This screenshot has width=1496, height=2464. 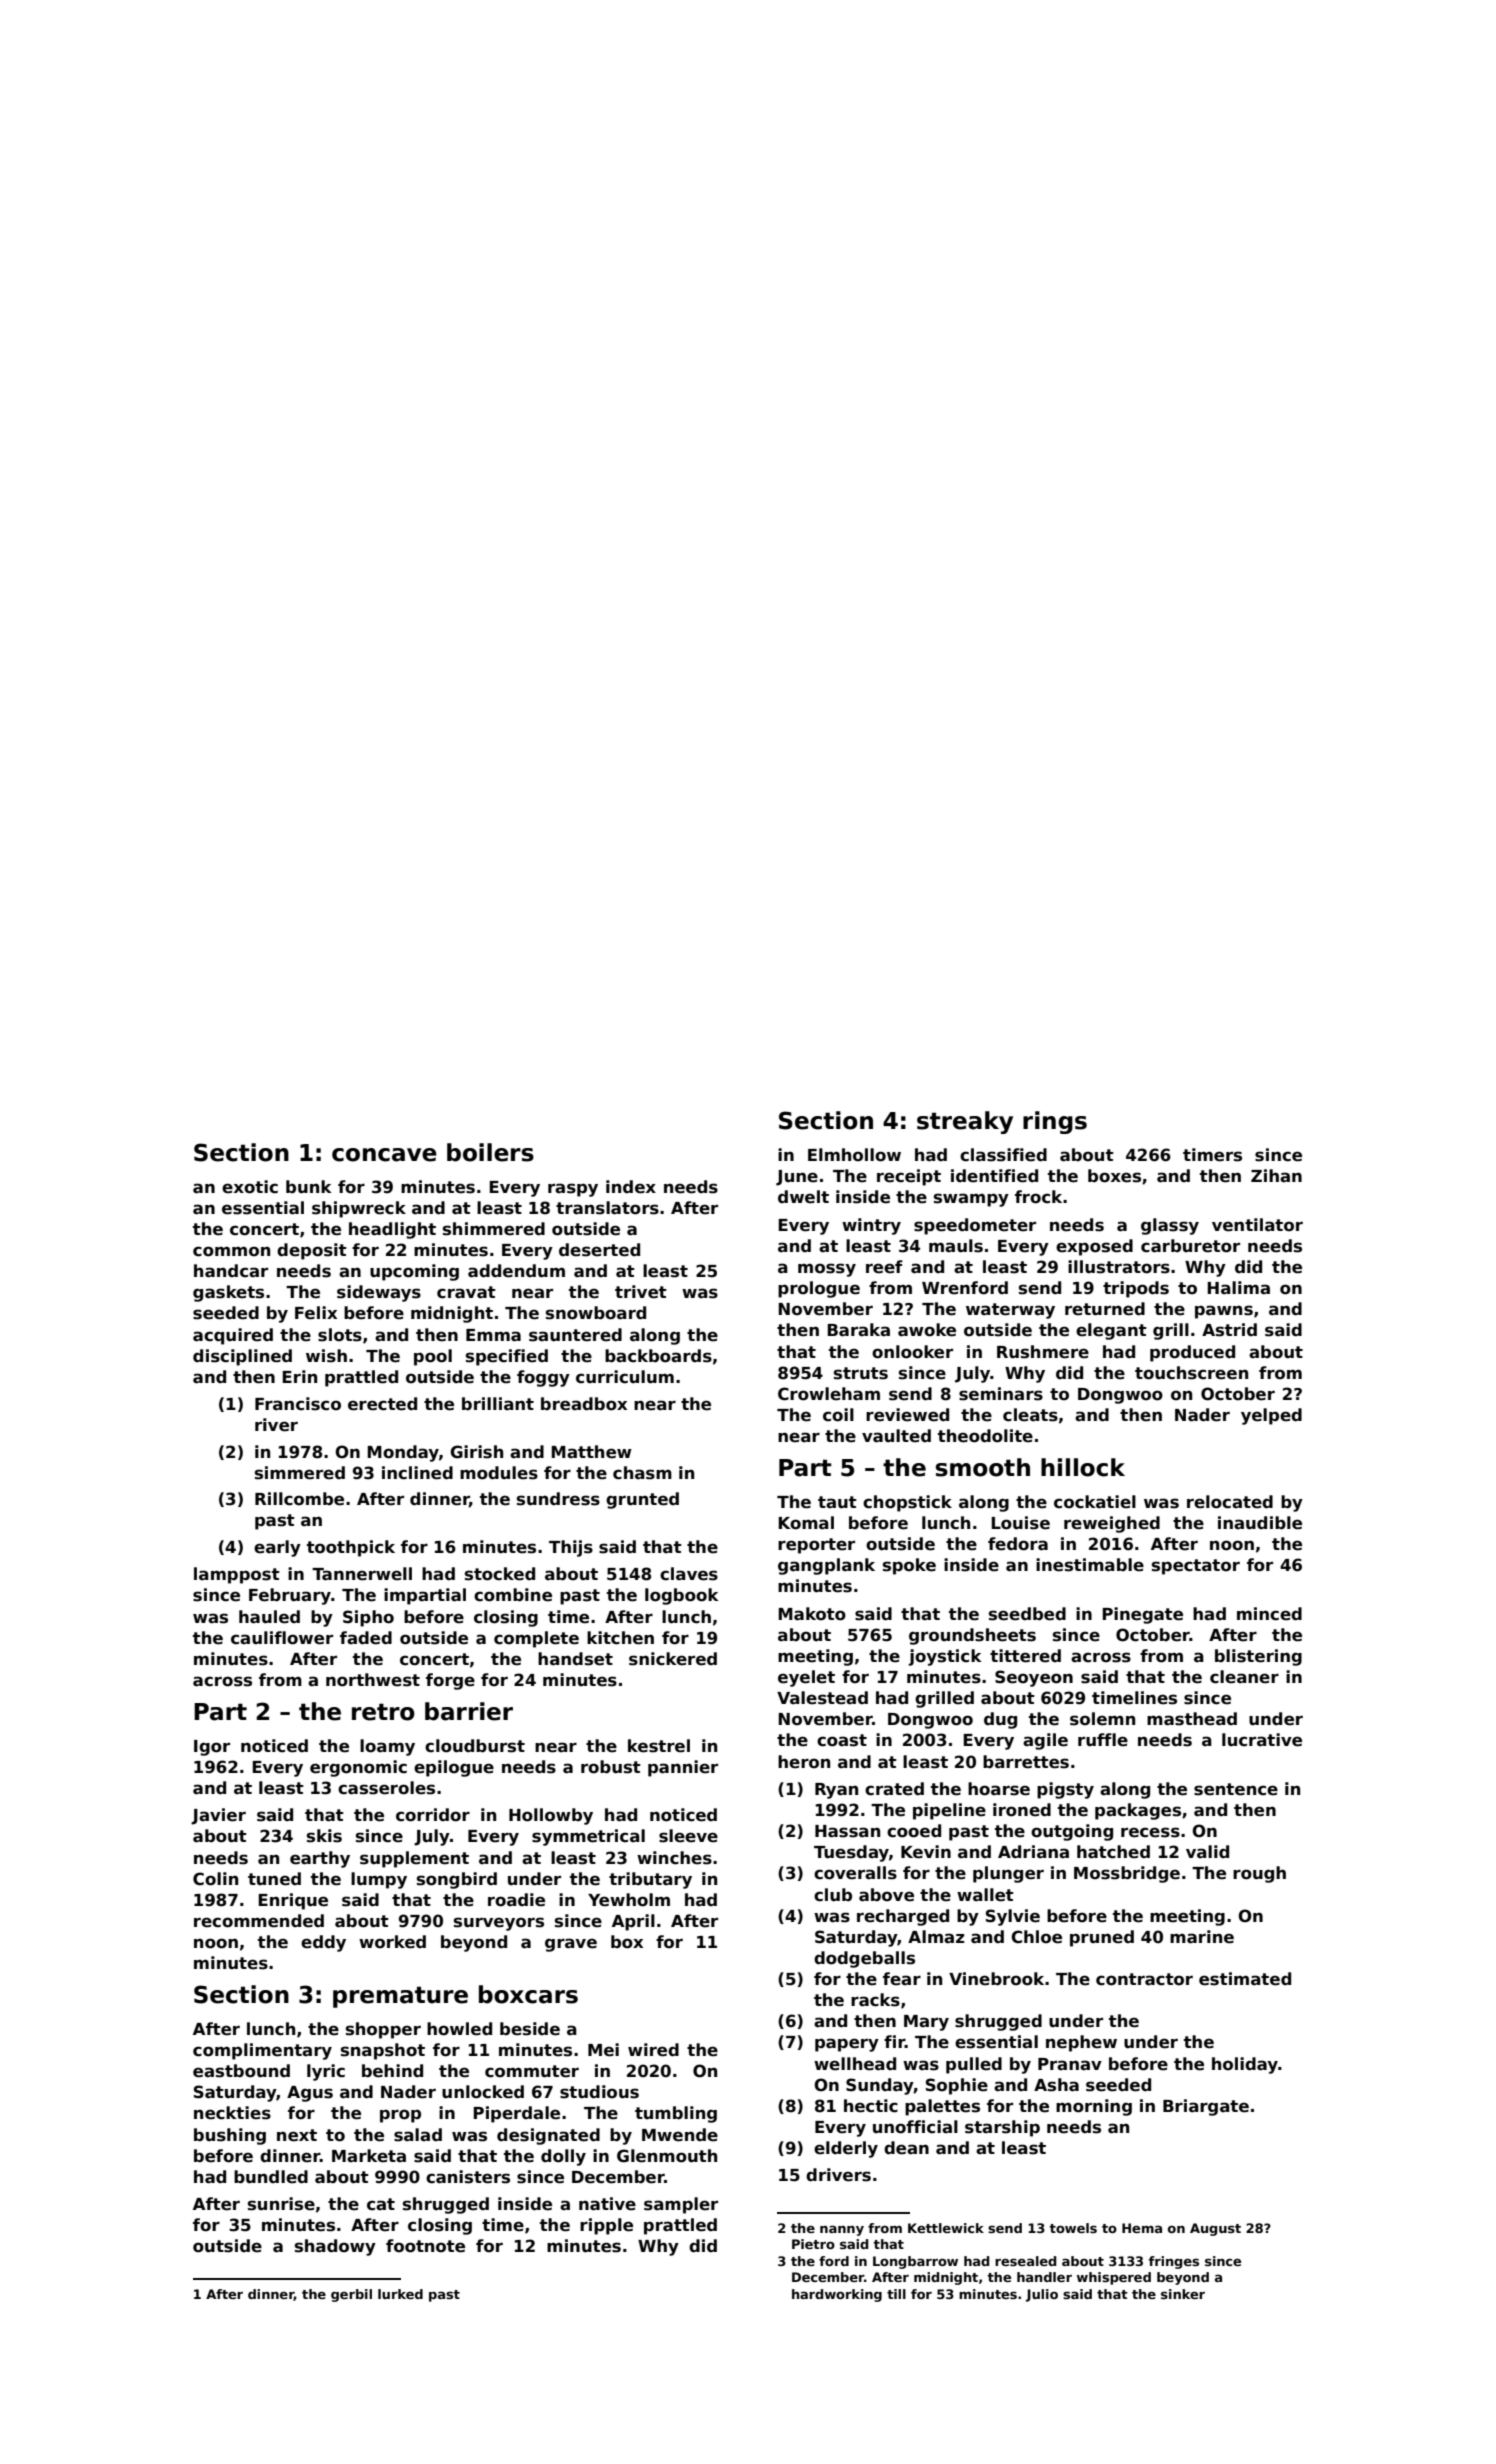 I want to click on rings, so click(x=1055, y=1122).
